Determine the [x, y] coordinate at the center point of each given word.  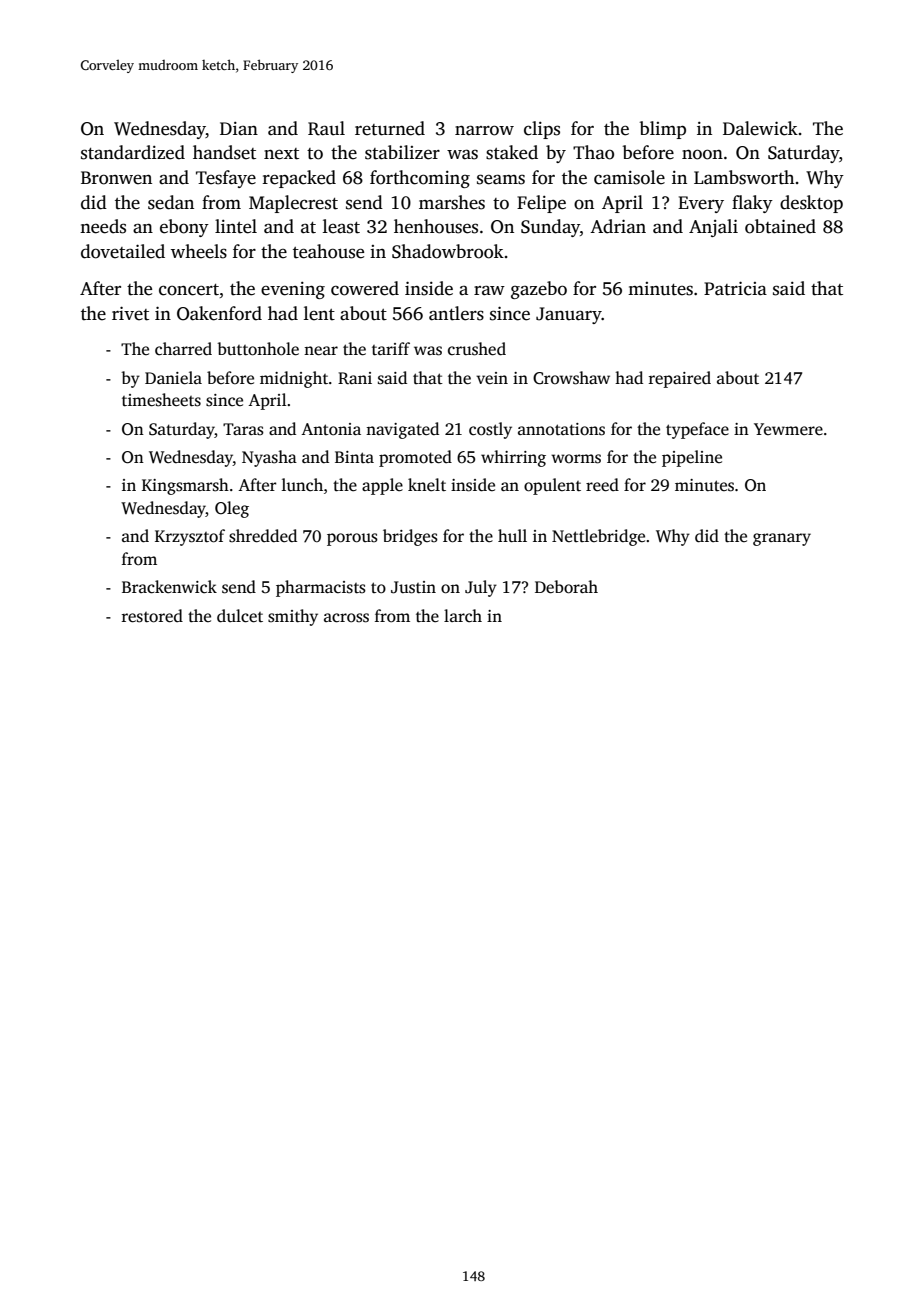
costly [490, 430]
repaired [680, 379]
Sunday [550, 228]
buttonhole [258, 349]
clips [542, 130]
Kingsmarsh [185, 486]
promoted [415, 458]
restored [152, 616]
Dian [239, 128]
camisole [629, 177]
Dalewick [760, 128]
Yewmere [788, 429]
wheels [199, 251]
